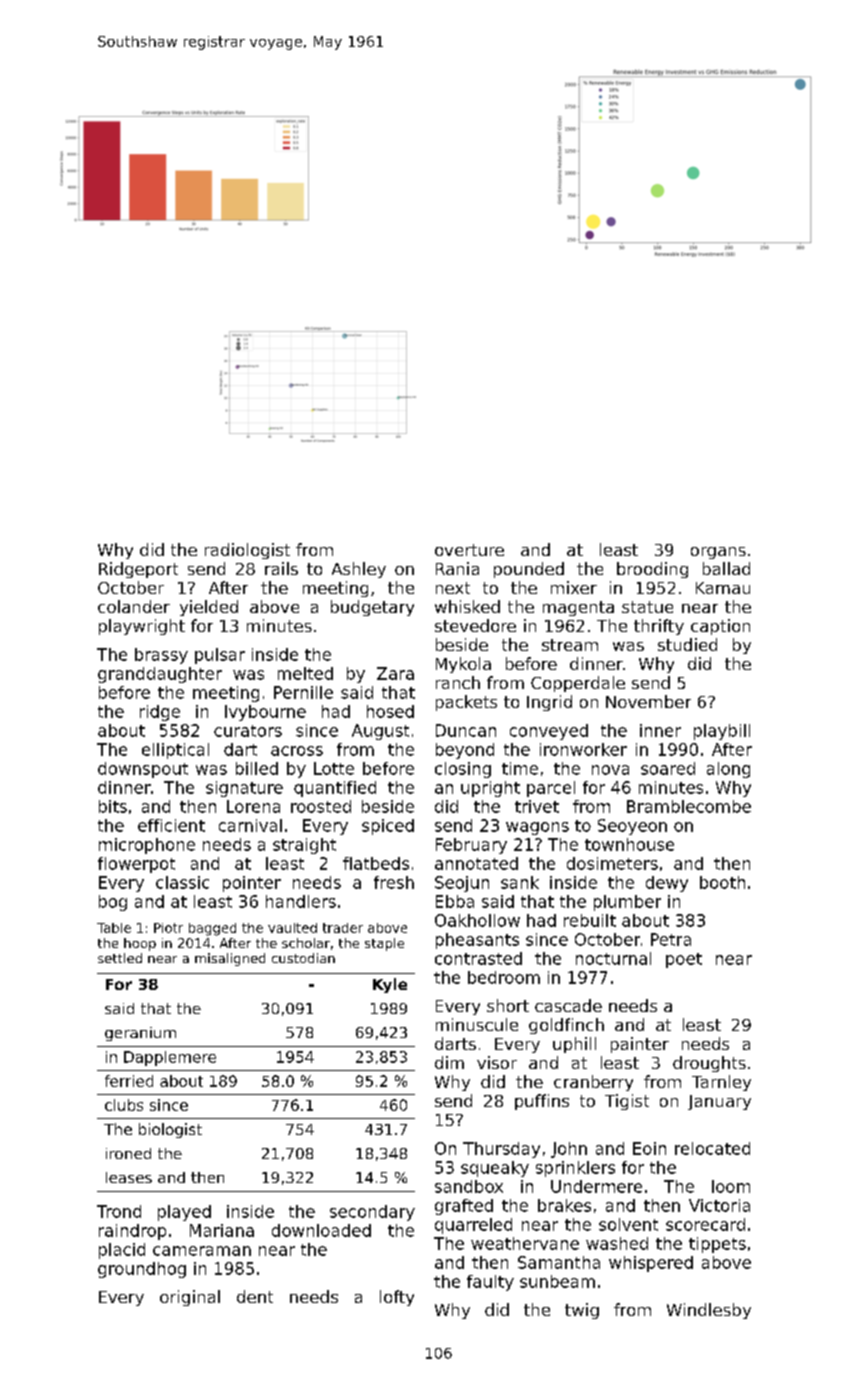 The image size is (849, 1400). I want to click on caption, so click(720, 627).
